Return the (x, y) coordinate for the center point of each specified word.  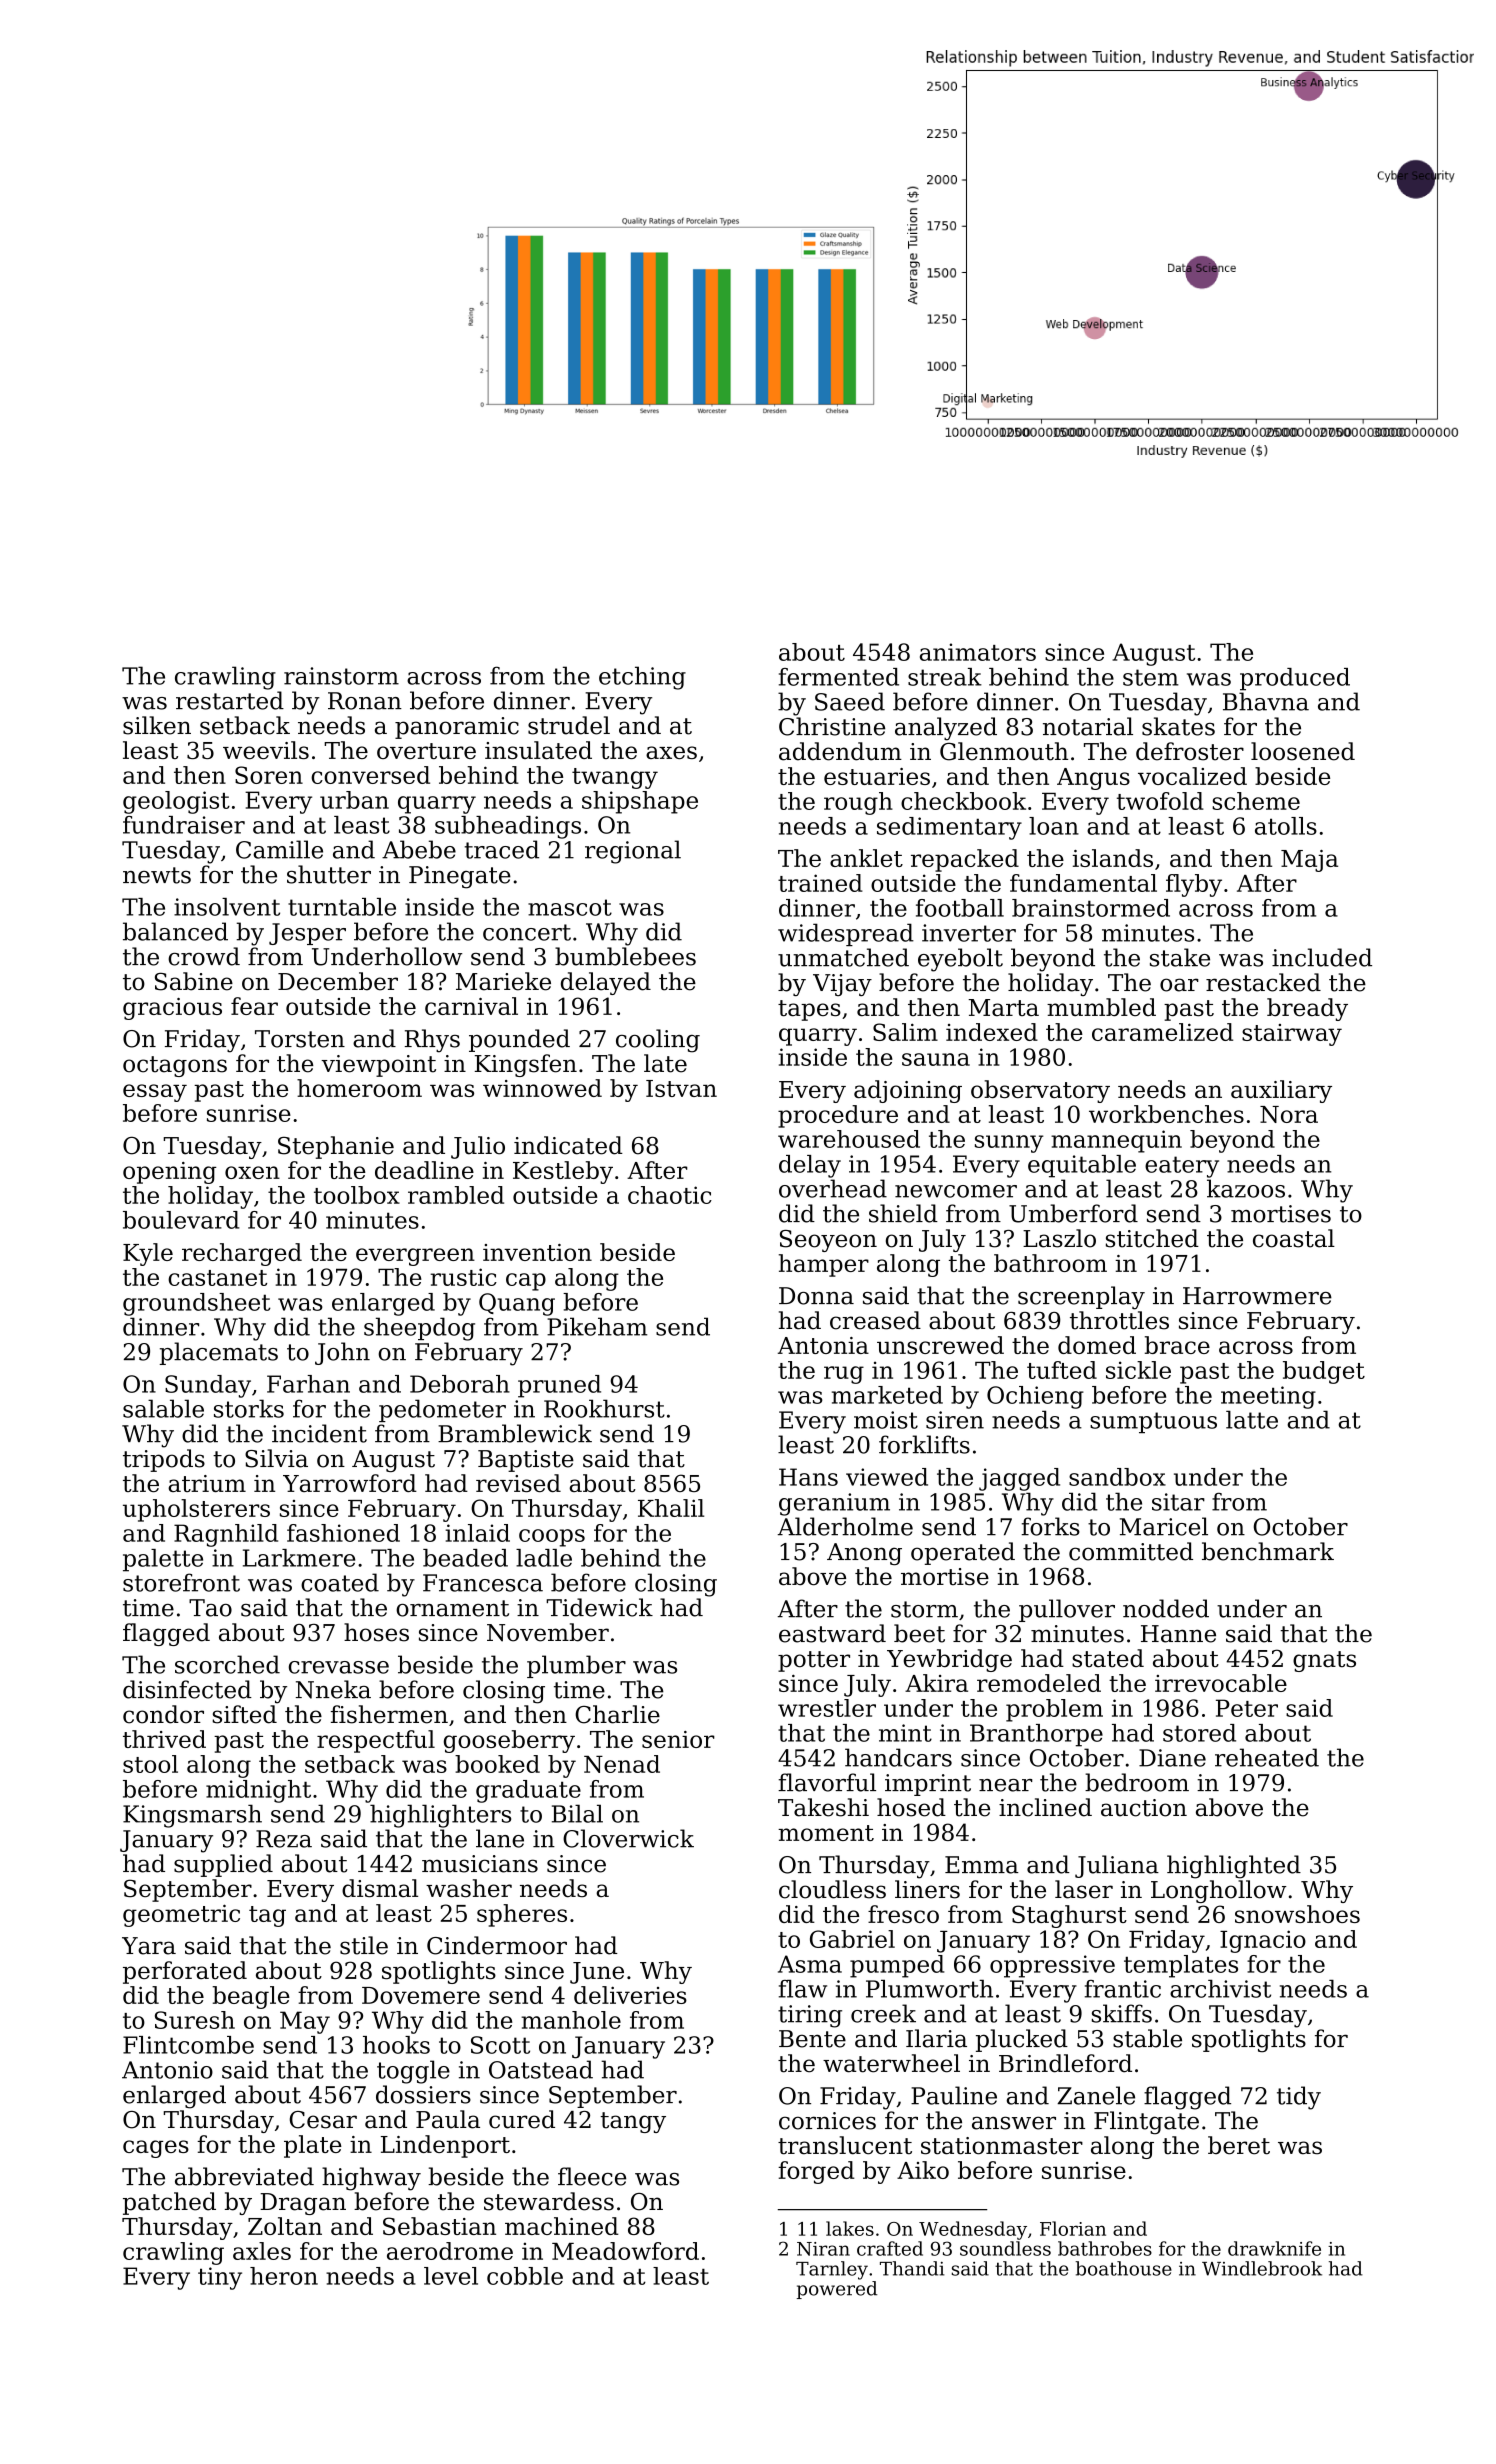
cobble (525, 2276)
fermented (839, 677)
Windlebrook (1262, 2268)
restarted (230, 700)
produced (1295, 679)
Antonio (167, 2070)
